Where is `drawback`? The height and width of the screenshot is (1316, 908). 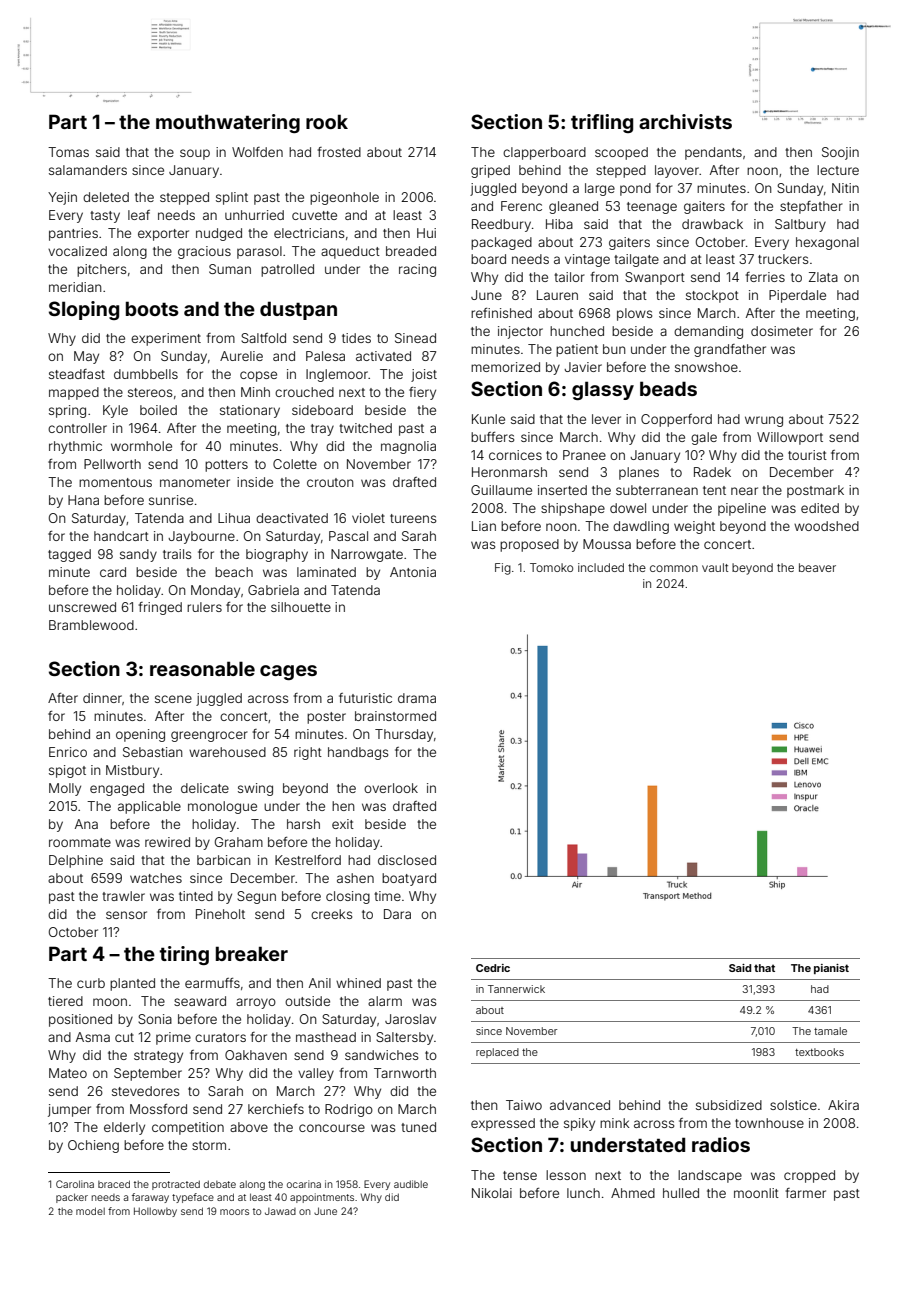 drawback is located at coordinates (712, 224).
